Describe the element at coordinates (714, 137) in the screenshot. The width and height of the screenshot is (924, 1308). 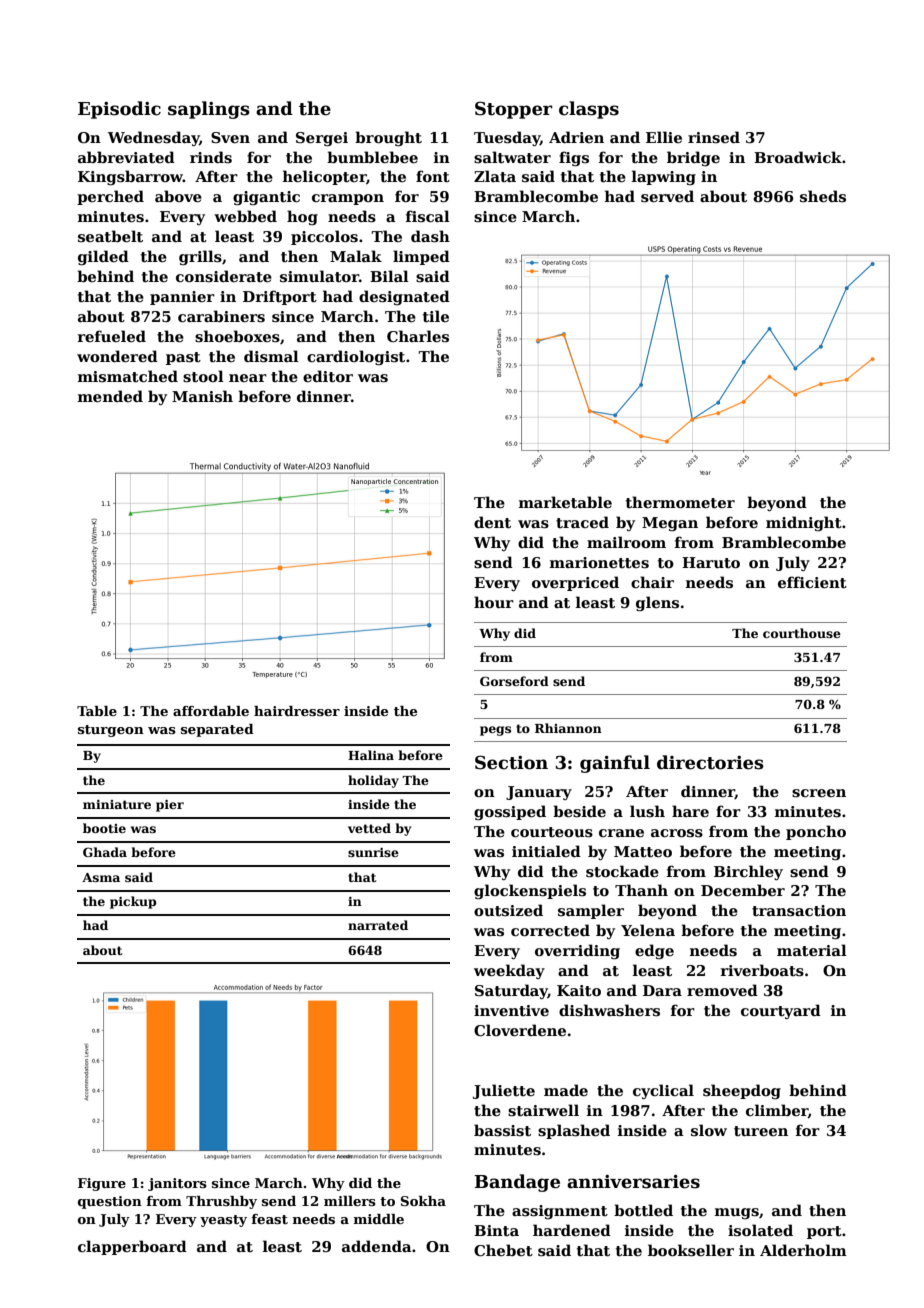
I see `rinsed` at that location.
